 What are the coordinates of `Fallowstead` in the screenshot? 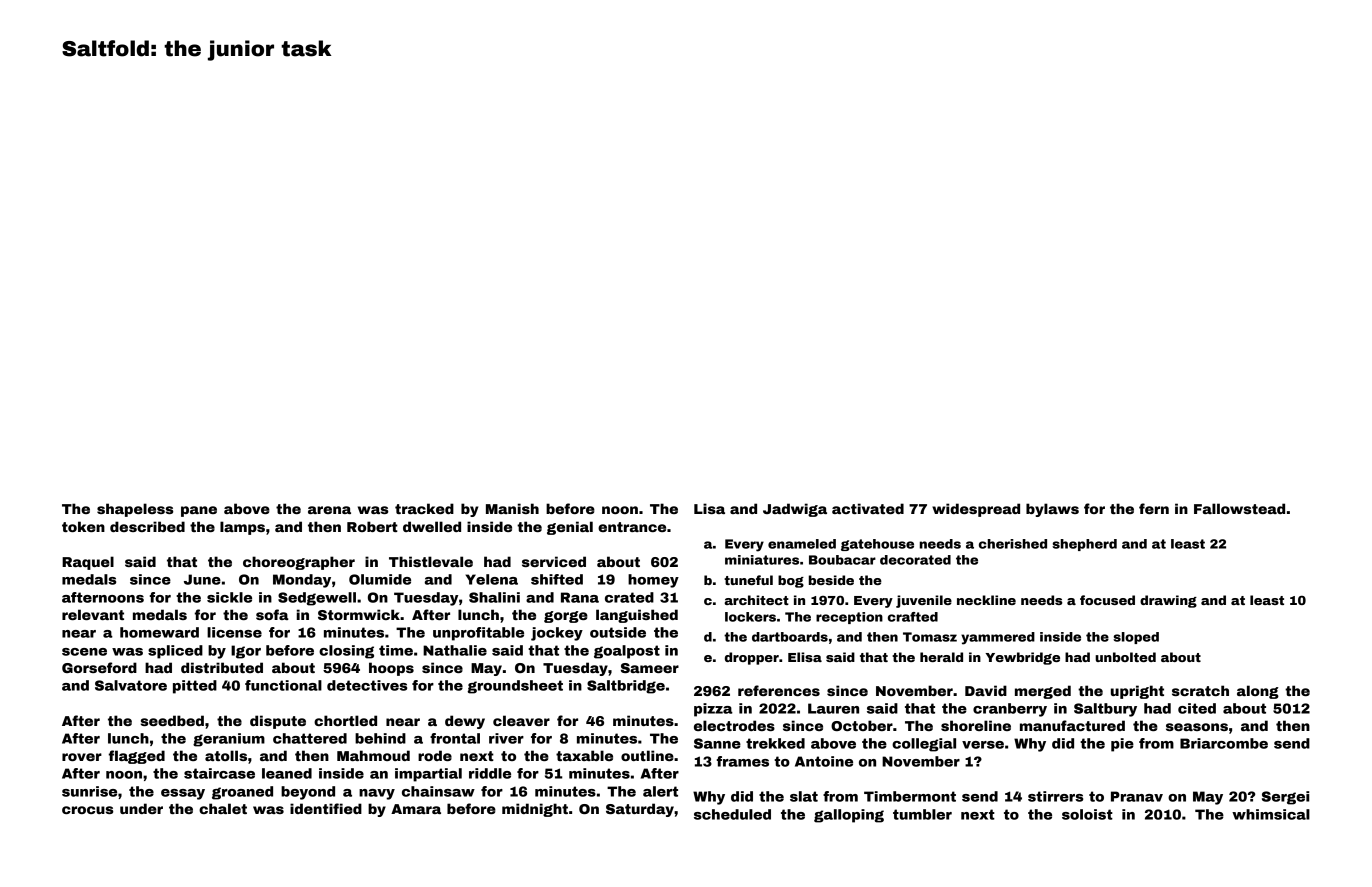 It's located at (1239, 508).
